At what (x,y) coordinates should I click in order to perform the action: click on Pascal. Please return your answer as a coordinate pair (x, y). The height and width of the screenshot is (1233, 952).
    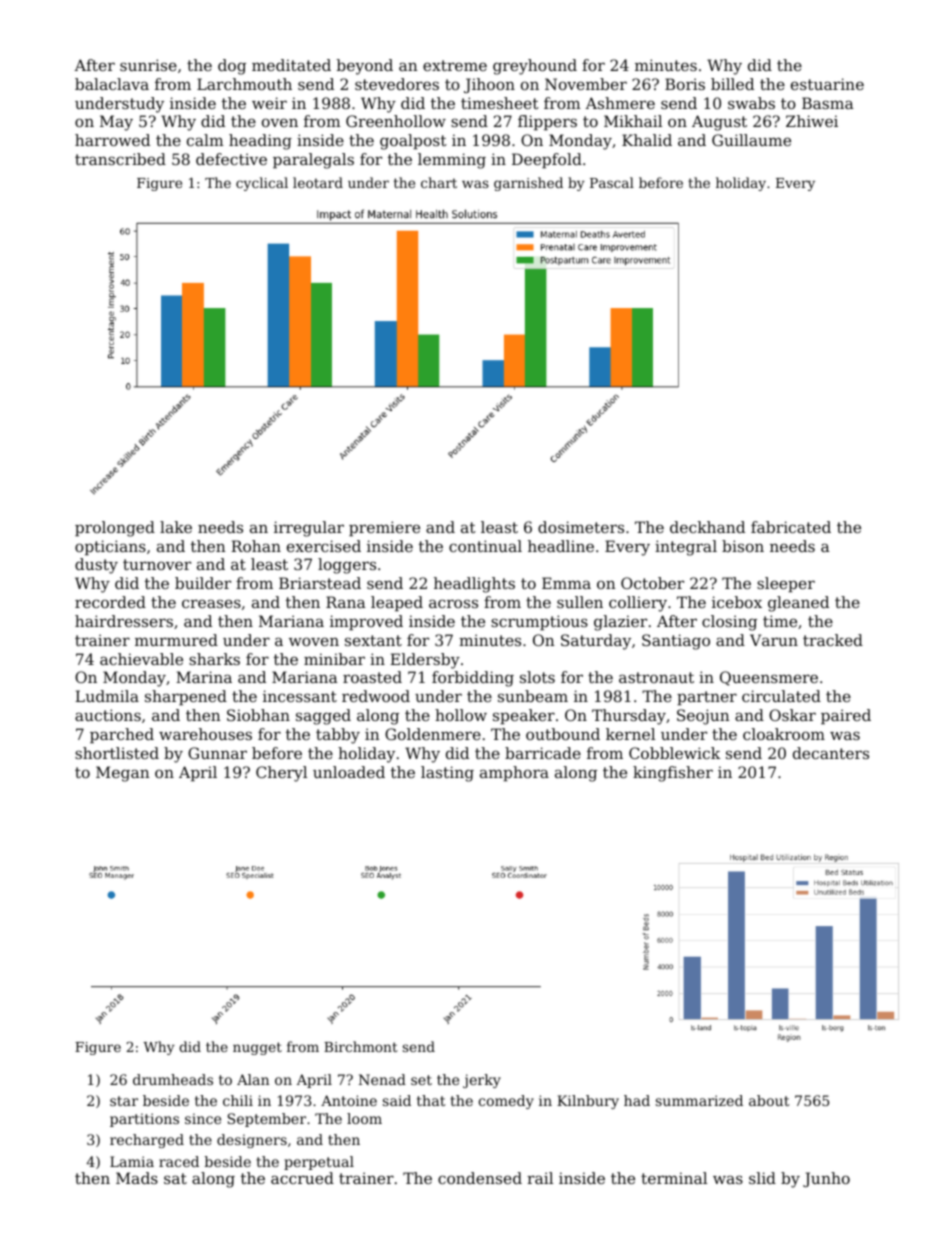
    Looking at the image, I should click on (612, 182).
